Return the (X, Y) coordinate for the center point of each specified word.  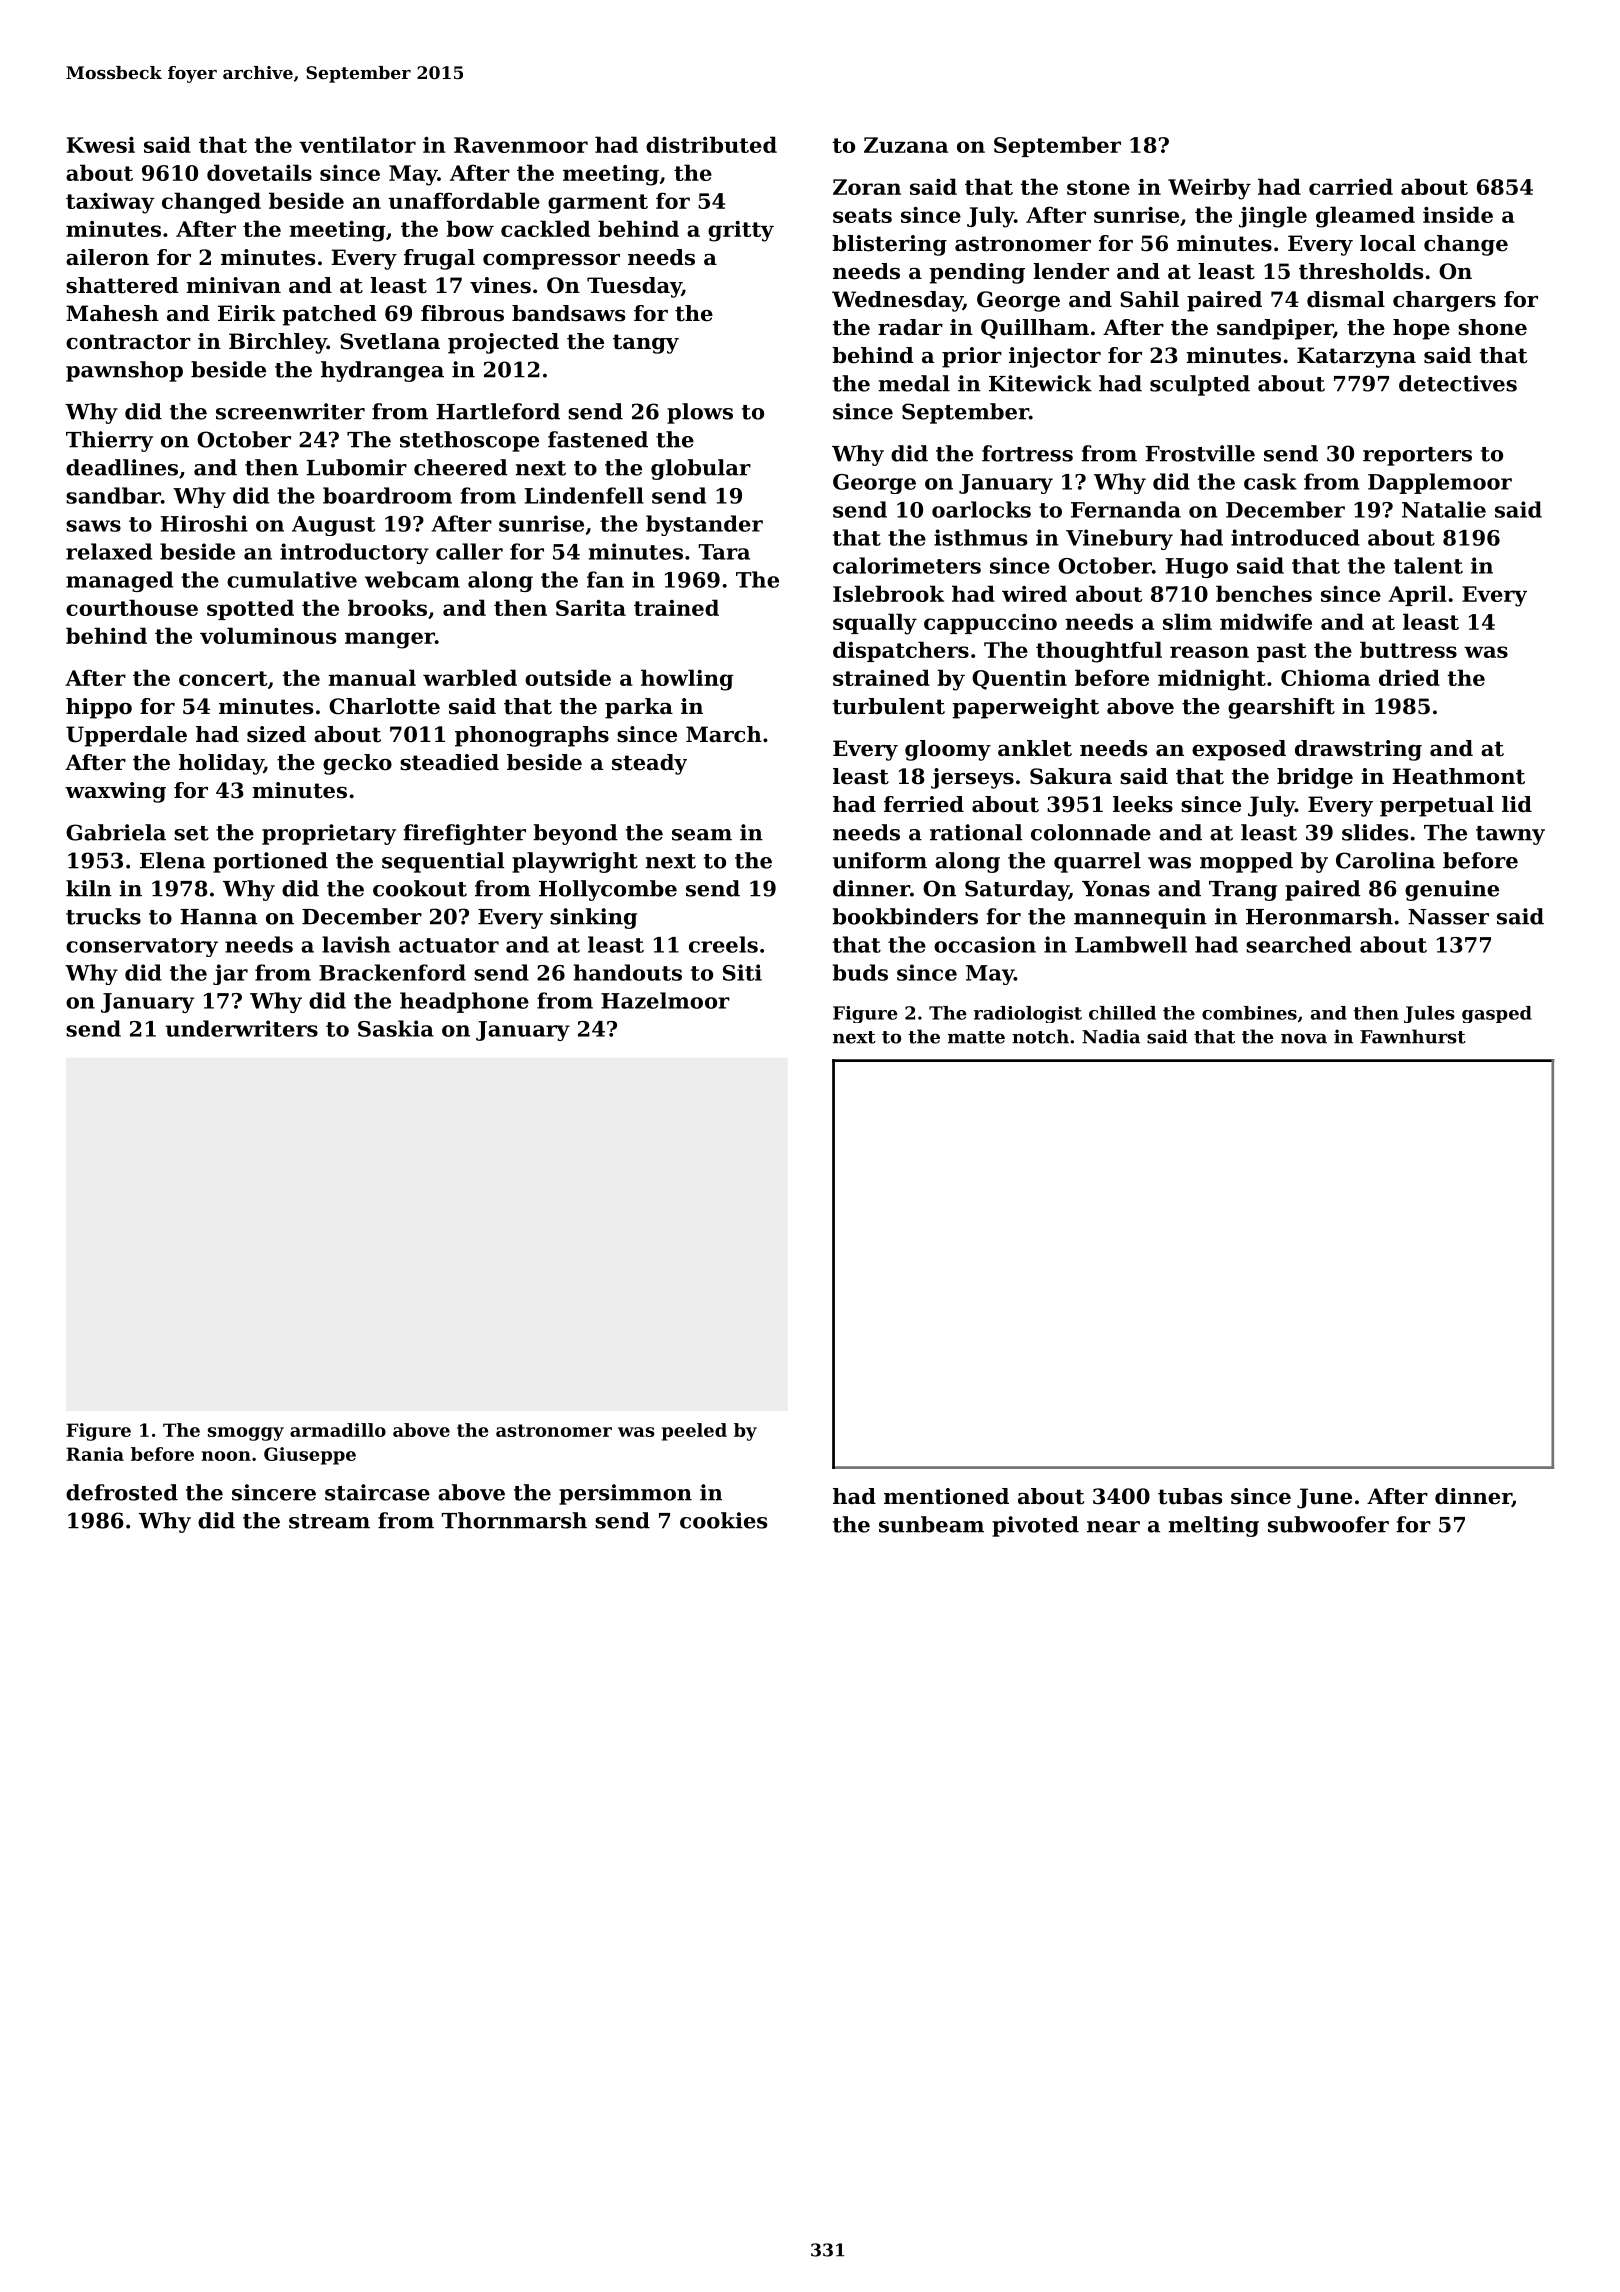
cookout (420, 888)
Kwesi (101, 145)
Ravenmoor (521, 145)
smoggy (246, 1434)
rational (976, 832)
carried (1351, 186)
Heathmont (1458, 776)
